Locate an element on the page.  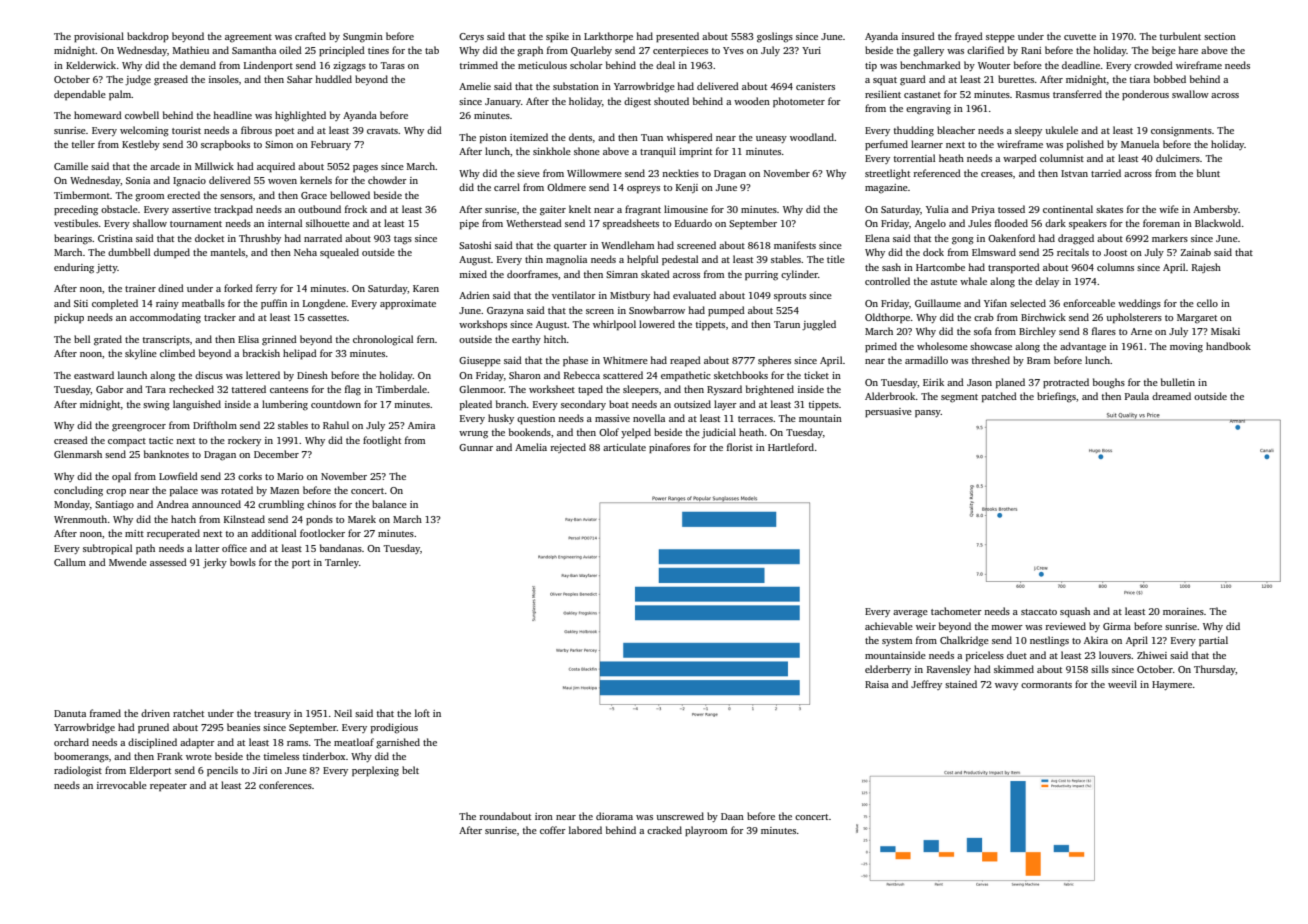
Callum is located at coordinates (70, 562).
